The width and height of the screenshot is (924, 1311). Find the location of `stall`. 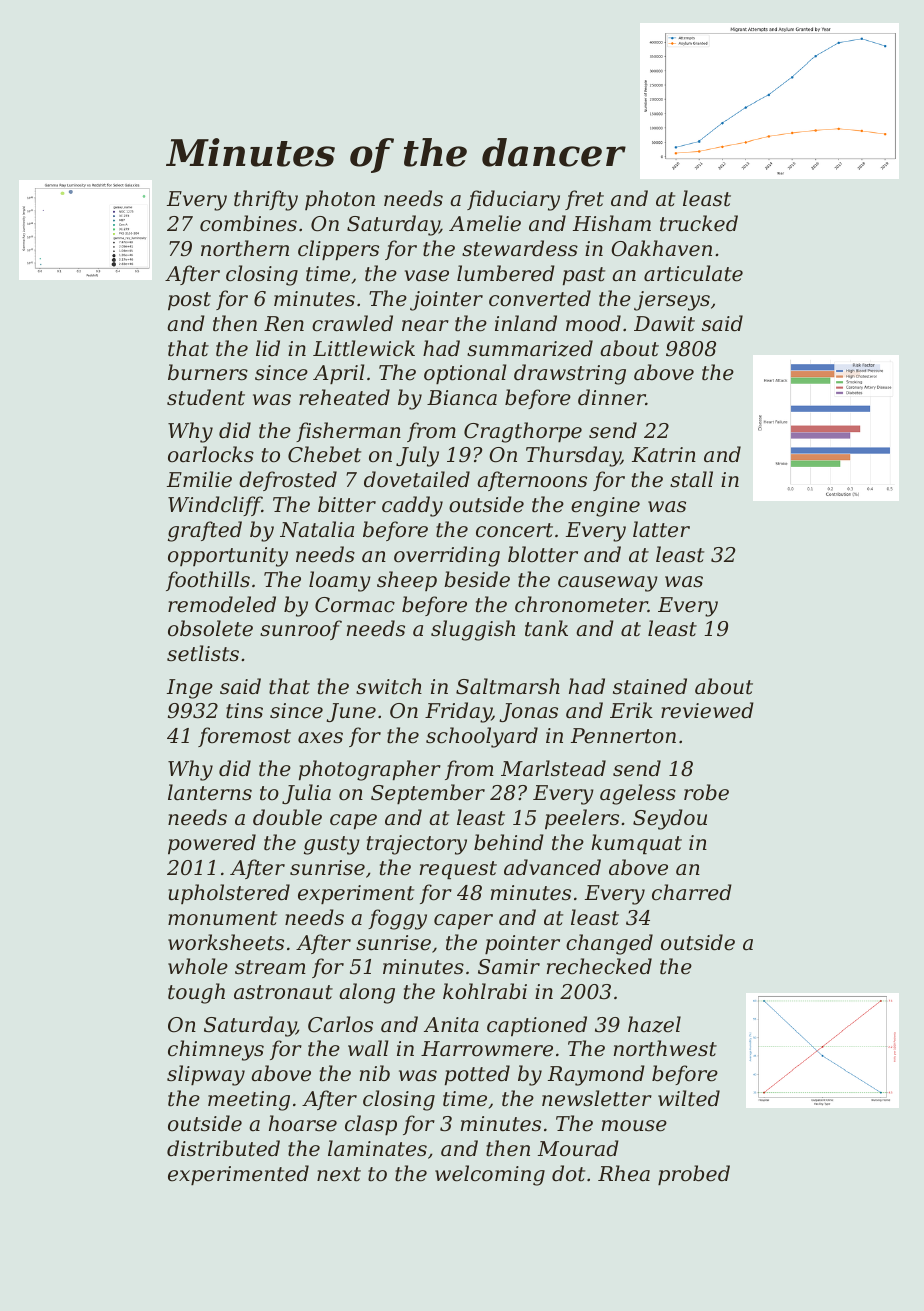

stall is located at coordinates (691, 479).
